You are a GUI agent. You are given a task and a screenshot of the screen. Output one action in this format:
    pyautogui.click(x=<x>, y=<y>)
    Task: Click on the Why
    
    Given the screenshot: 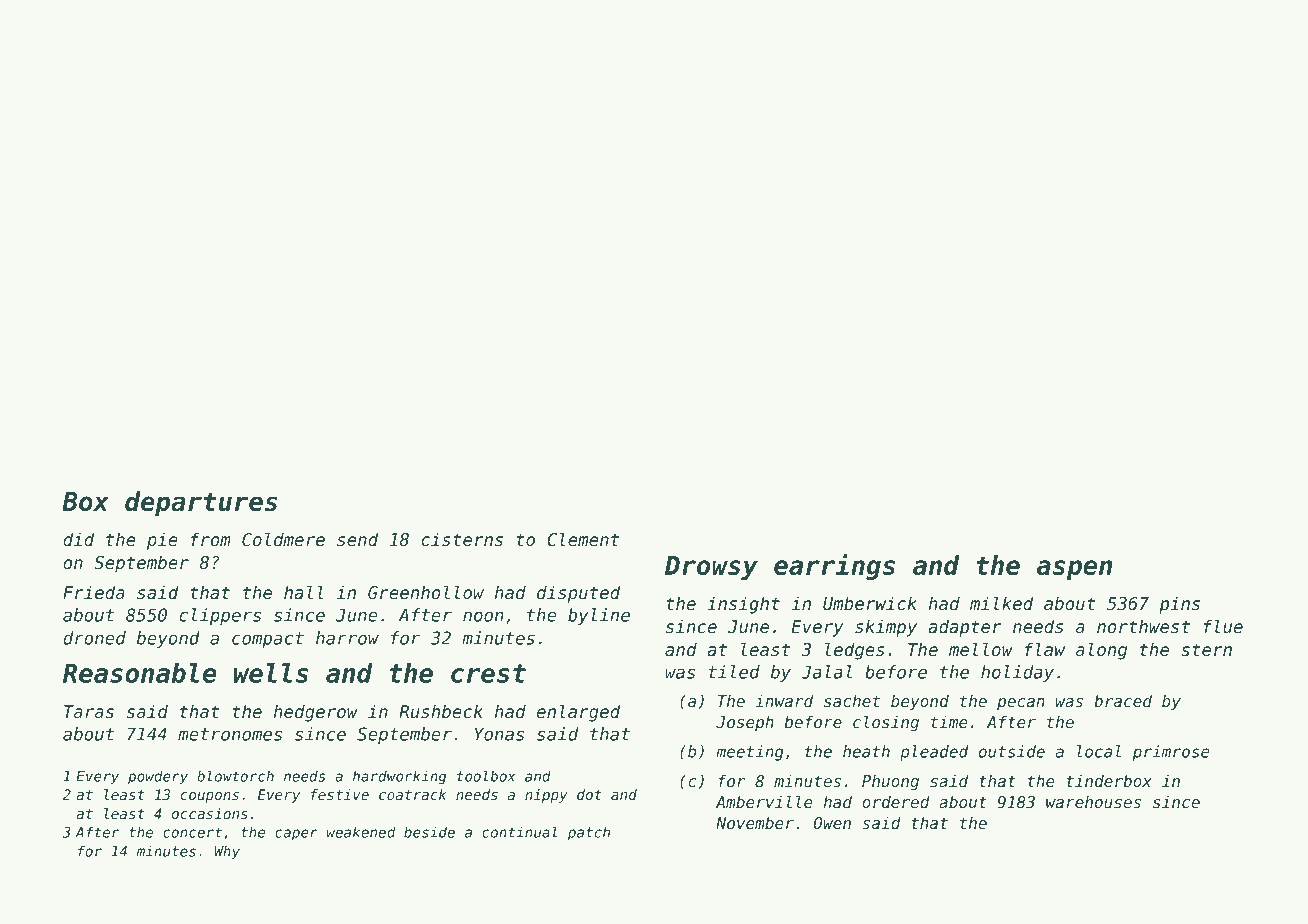 What is the action you would take?
    pyautogui.click(x=227, y=852)
